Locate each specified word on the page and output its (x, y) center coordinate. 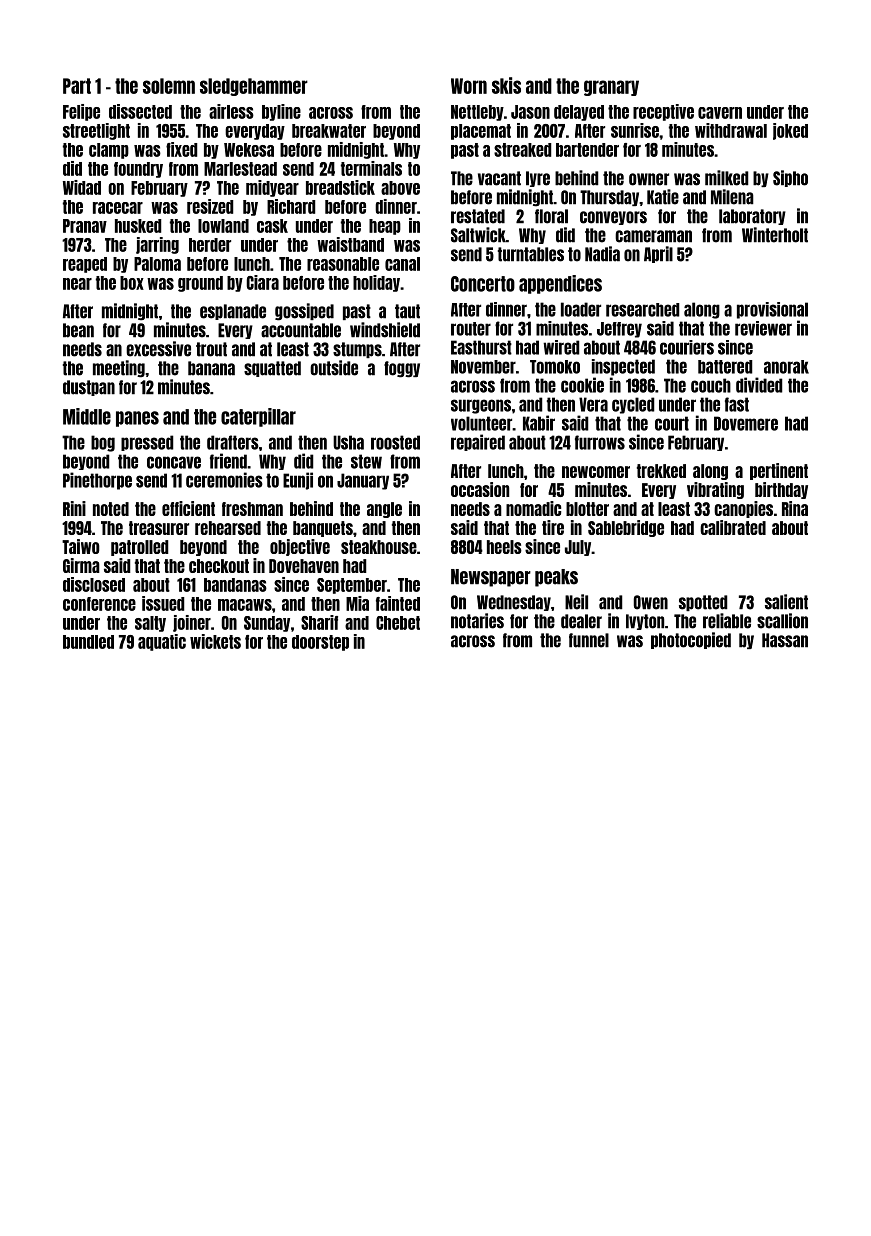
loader (581, 309)
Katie (663, 197)
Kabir (539, 423)
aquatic (162, 642)
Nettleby (477, 113)
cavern (720, 113)
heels (504, 547)
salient (786, 602)
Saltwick (478, 235)
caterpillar (258, 417)
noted (111, 509)
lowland (223, 226)
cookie (582, 385)
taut (407, 311)
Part (77, 86)
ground (200, 284)
